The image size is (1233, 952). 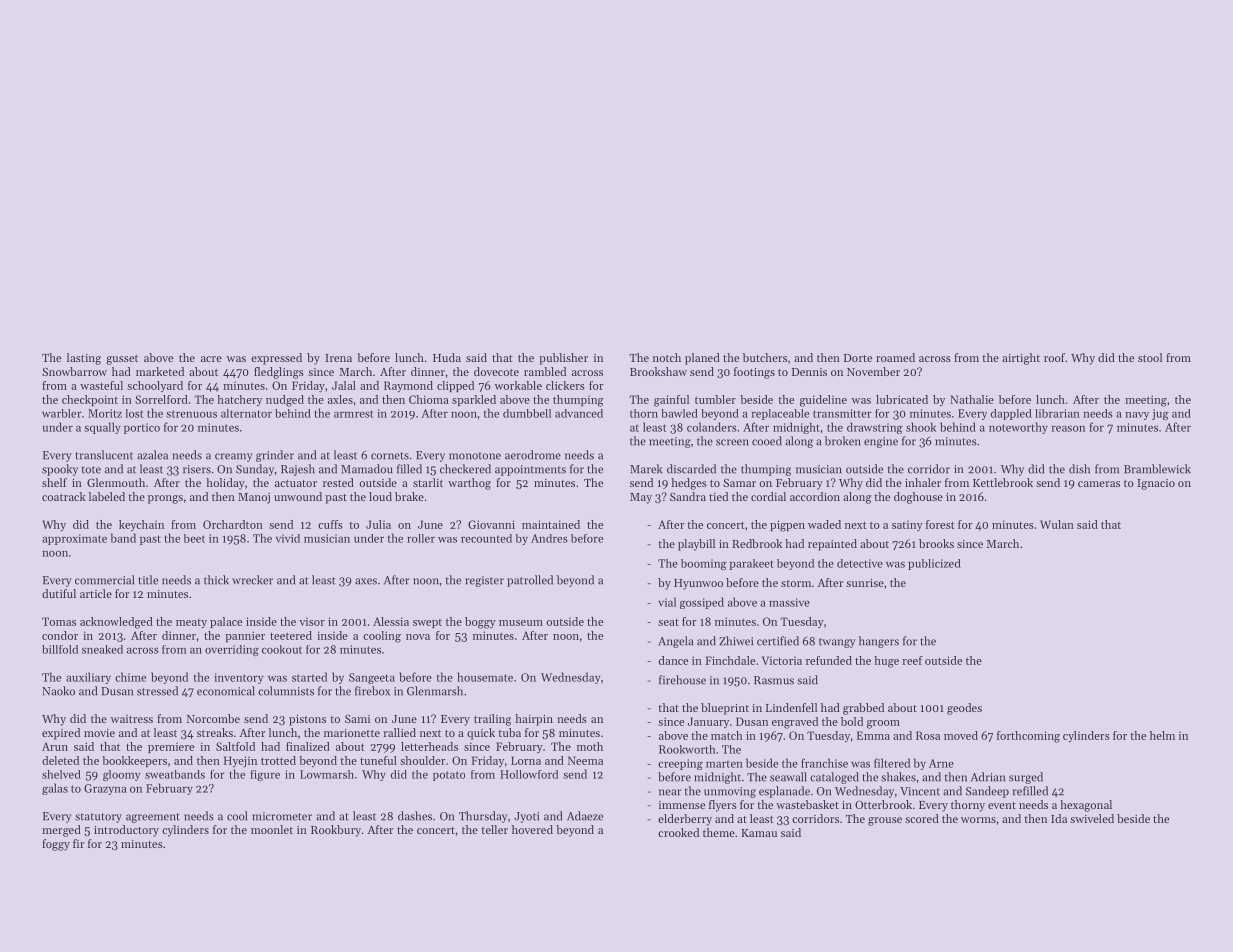 What do you see at coordinates (863, 709) in the page?
I see `grabbed` at bounding box center [863, 709].
